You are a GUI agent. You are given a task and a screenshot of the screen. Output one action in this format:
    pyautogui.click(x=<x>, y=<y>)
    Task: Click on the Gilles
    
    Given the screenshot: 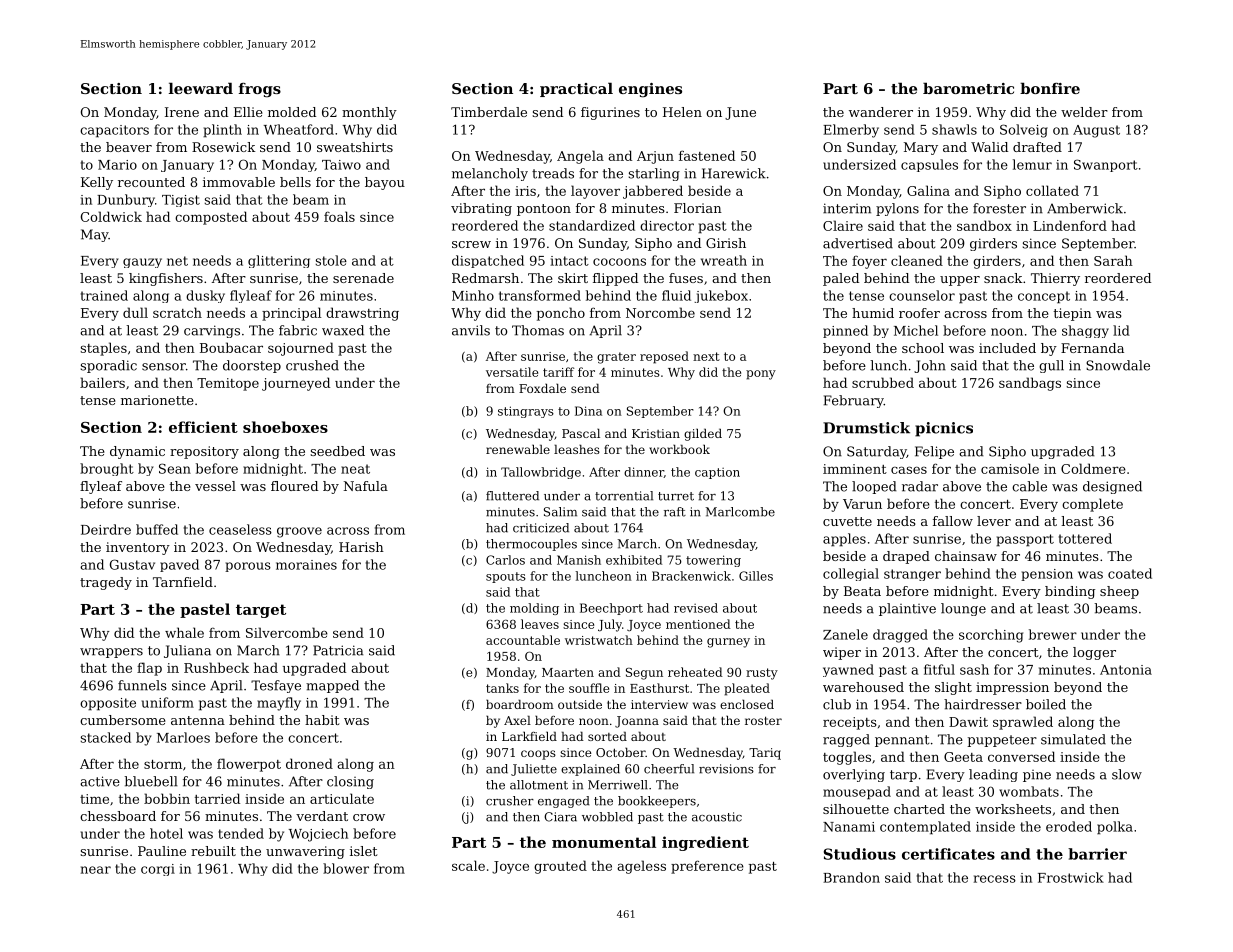 What is the action you would take?
    pyautogui.click(x=756, y=576)
